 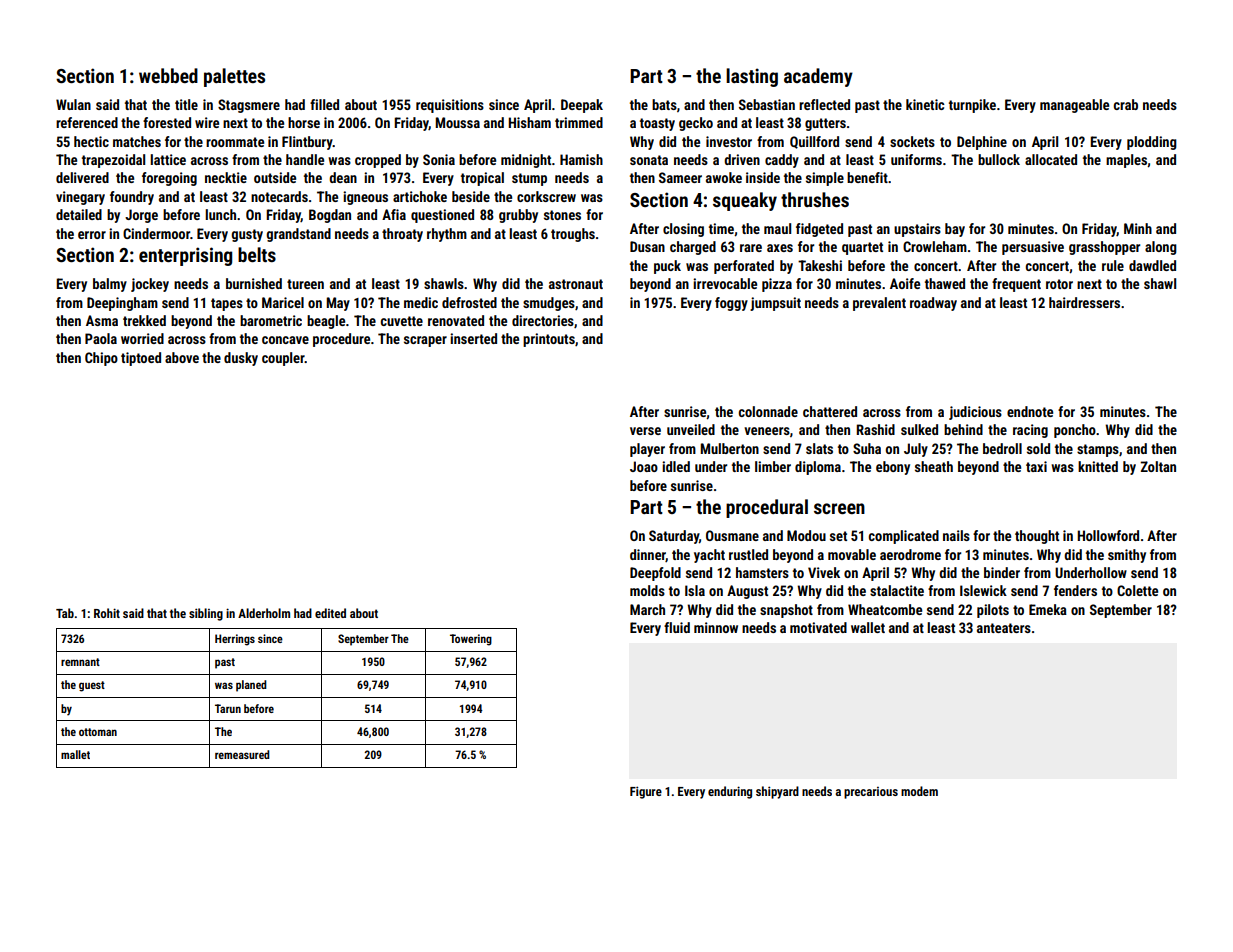 I want to click on judicious, so click(x=975, y=413).
